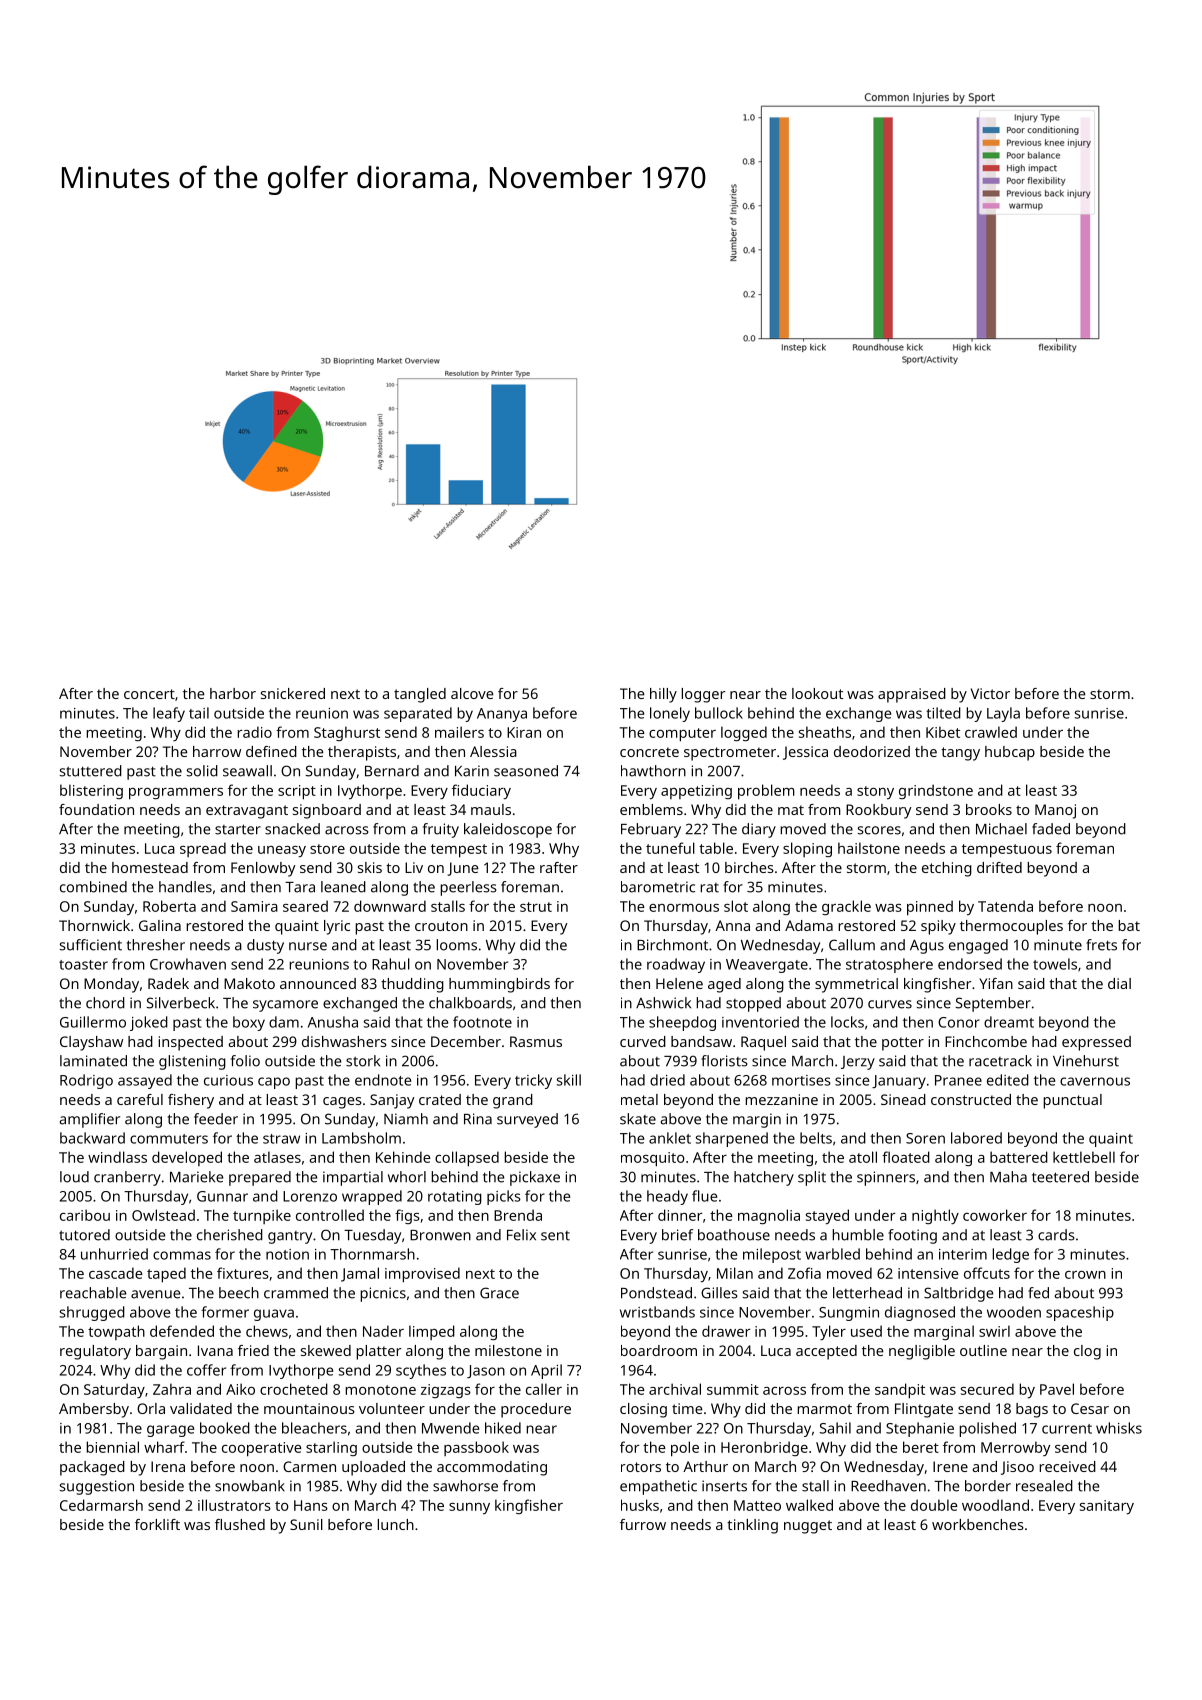 This screenshot has height=1700, width=1202. Describe the element at coordinates (233, 693) in the screenshot. I see `harbor` at that location.
